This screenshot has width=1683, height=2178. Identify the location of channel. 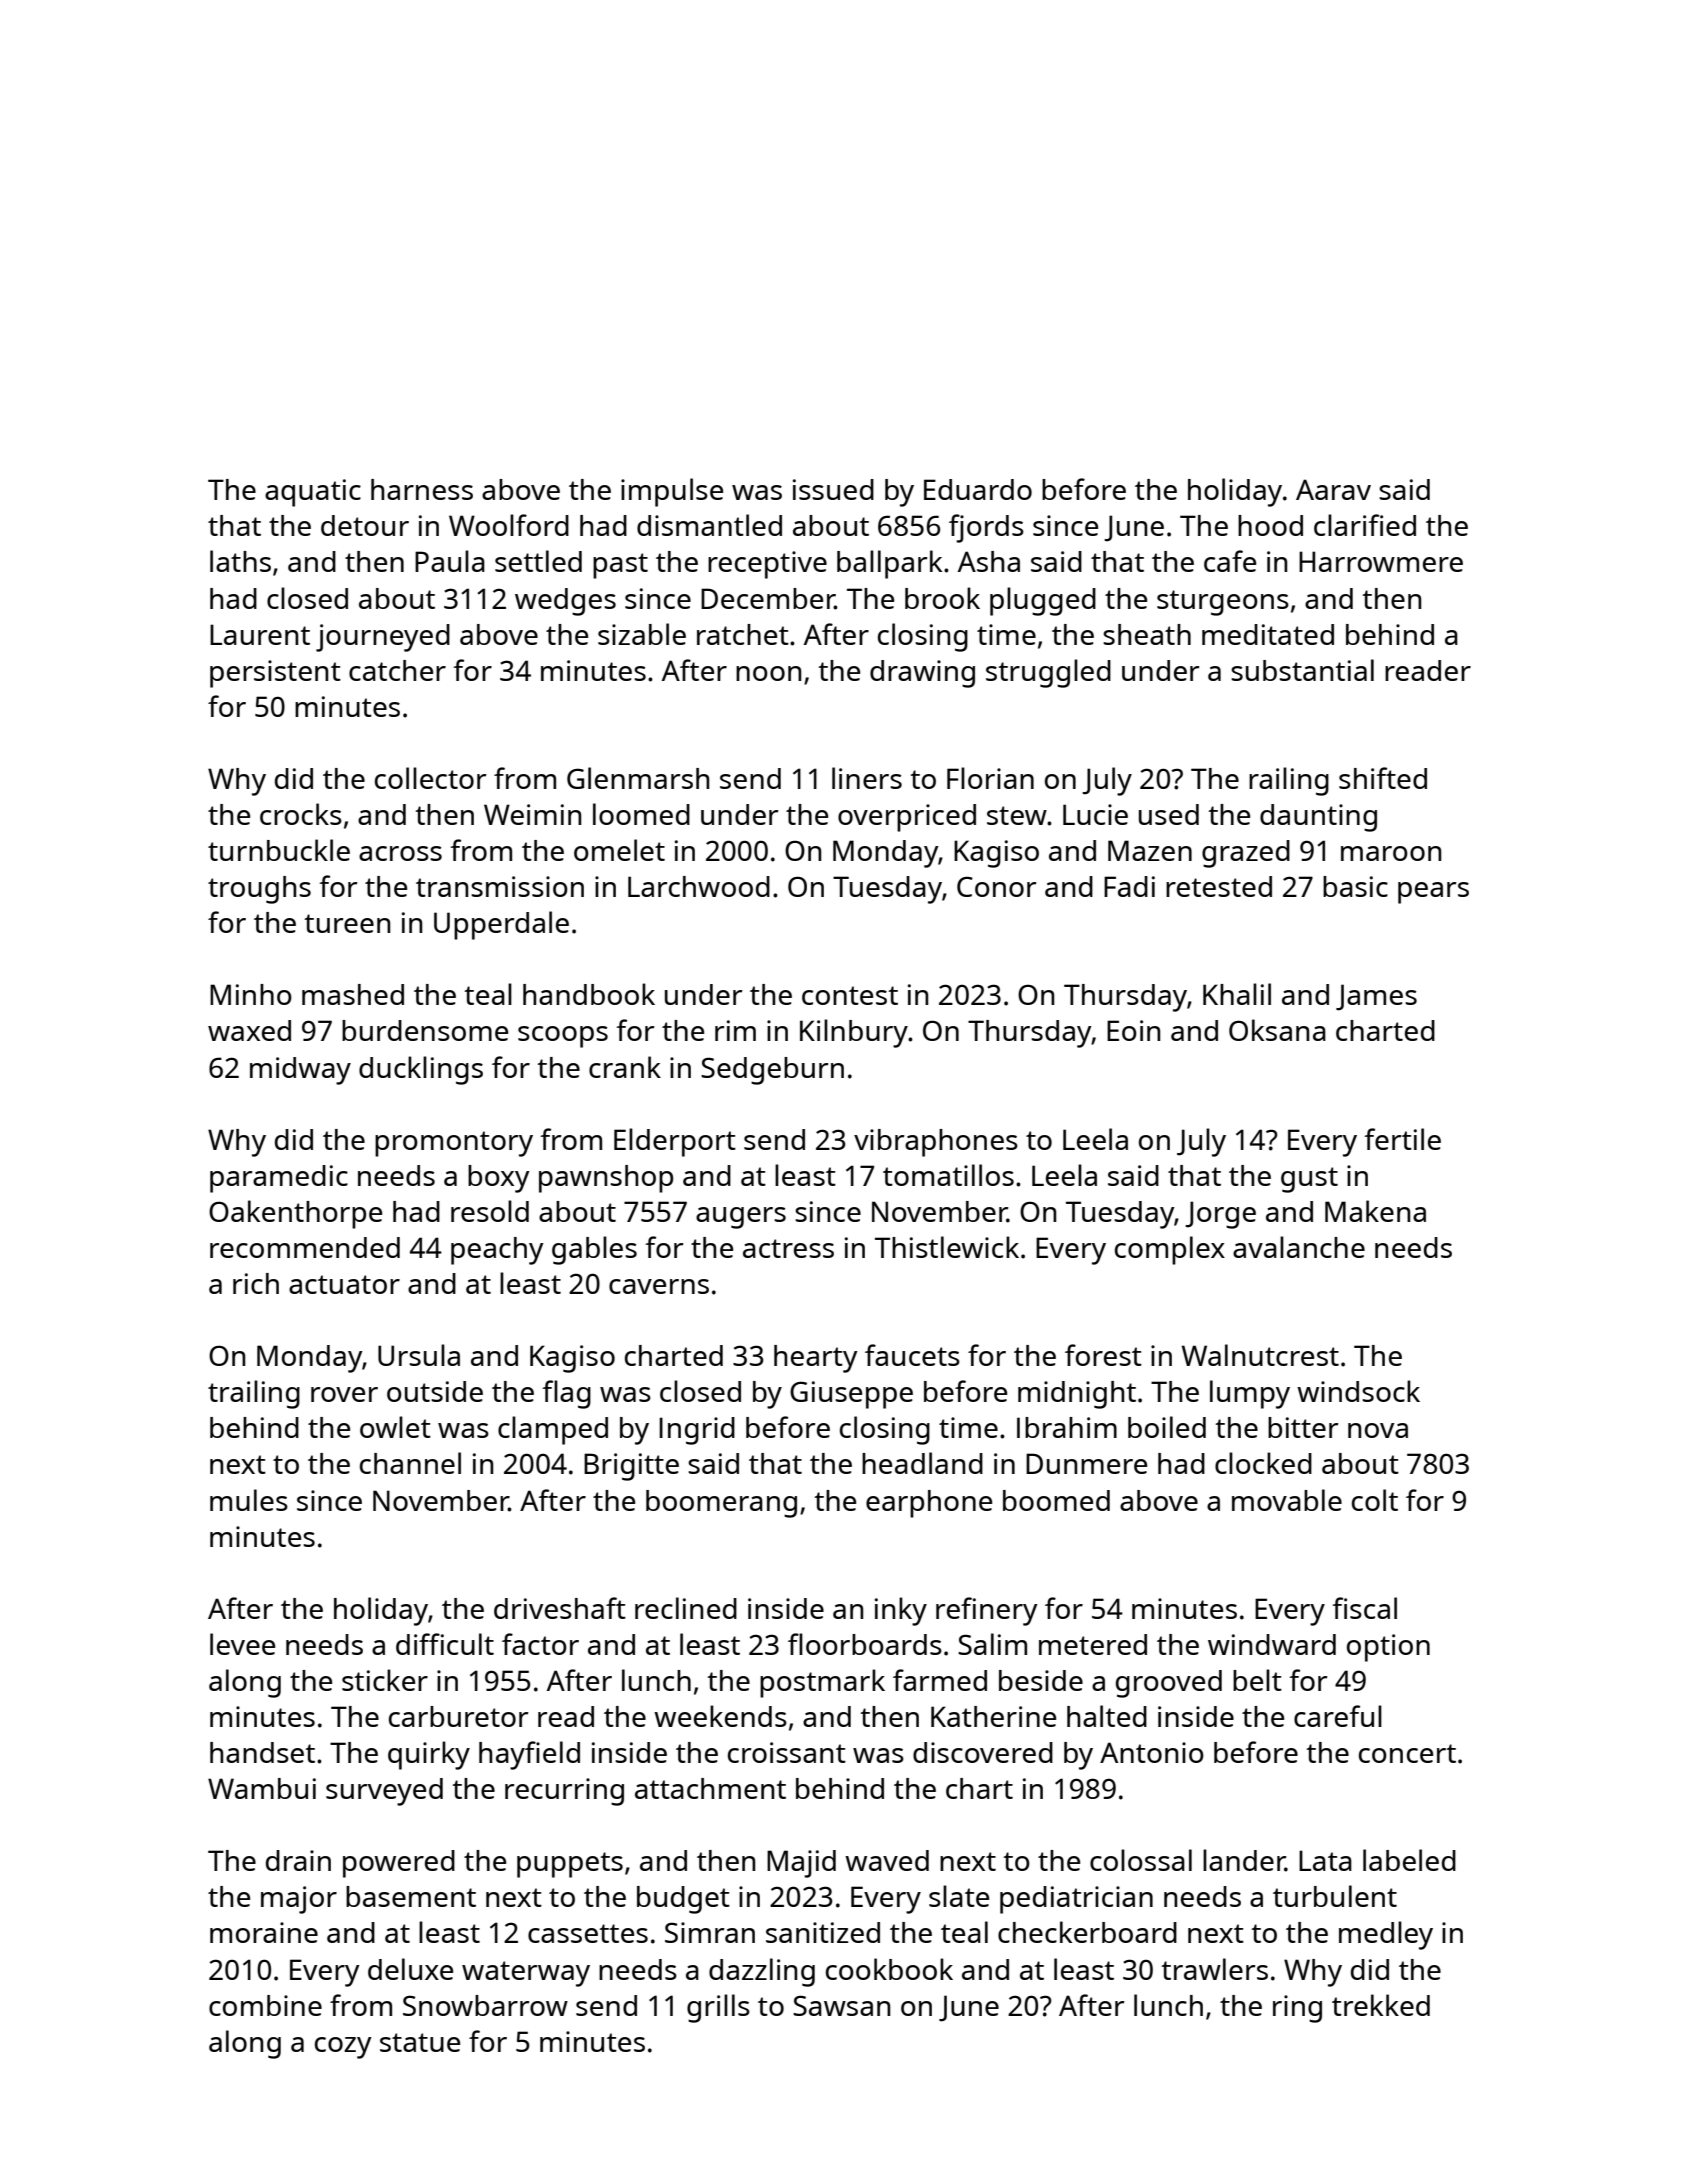
(410, 1463).
